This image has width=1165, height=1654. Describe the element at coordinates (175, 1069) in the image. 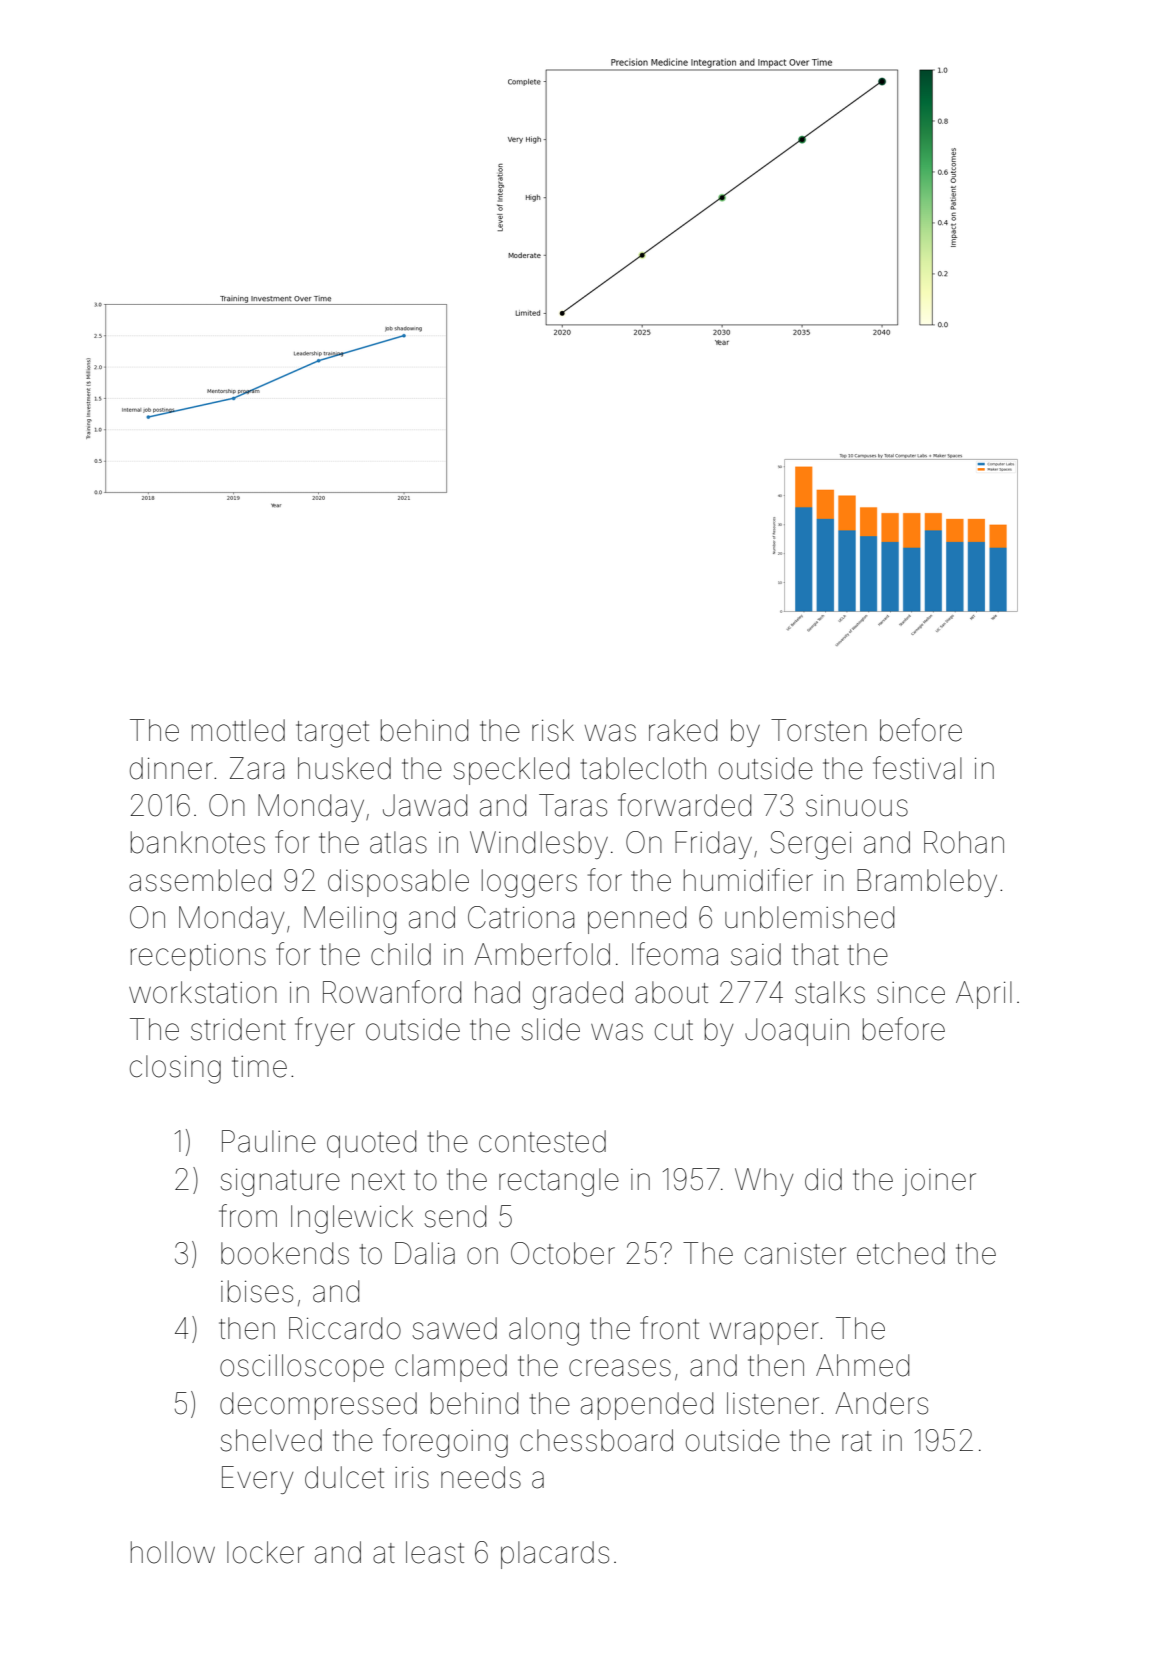

I see `closing` at that location.
